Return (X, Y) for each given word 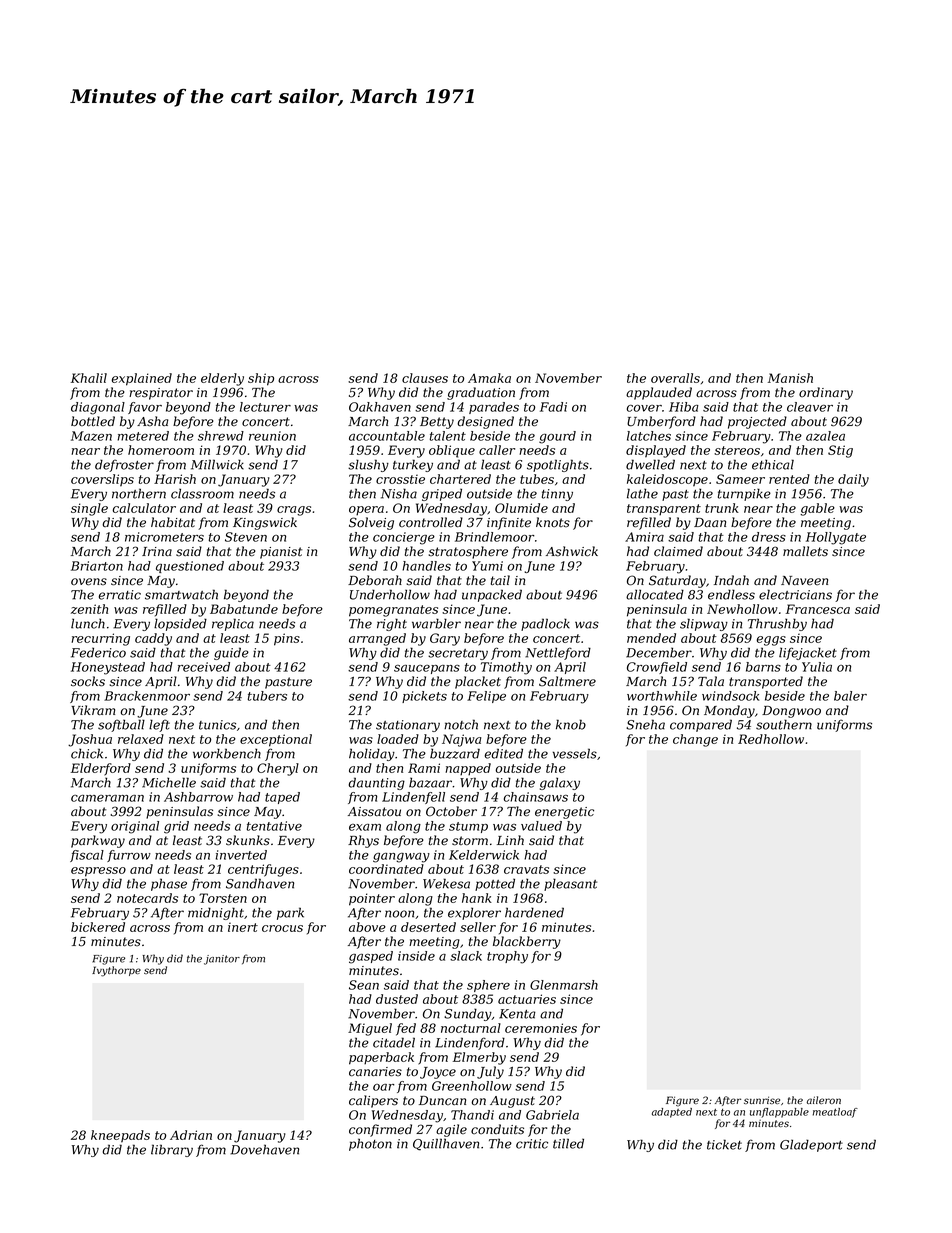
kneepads (120, 1136)
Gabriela (552, 1115)
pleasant (570, 884)
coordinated (386, 869)
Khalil (89, 378)
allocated (655, 594)
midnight (216, 913)
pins (287, 639)
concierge (404, 538)
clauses (425, 378)
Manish (790, 378)
